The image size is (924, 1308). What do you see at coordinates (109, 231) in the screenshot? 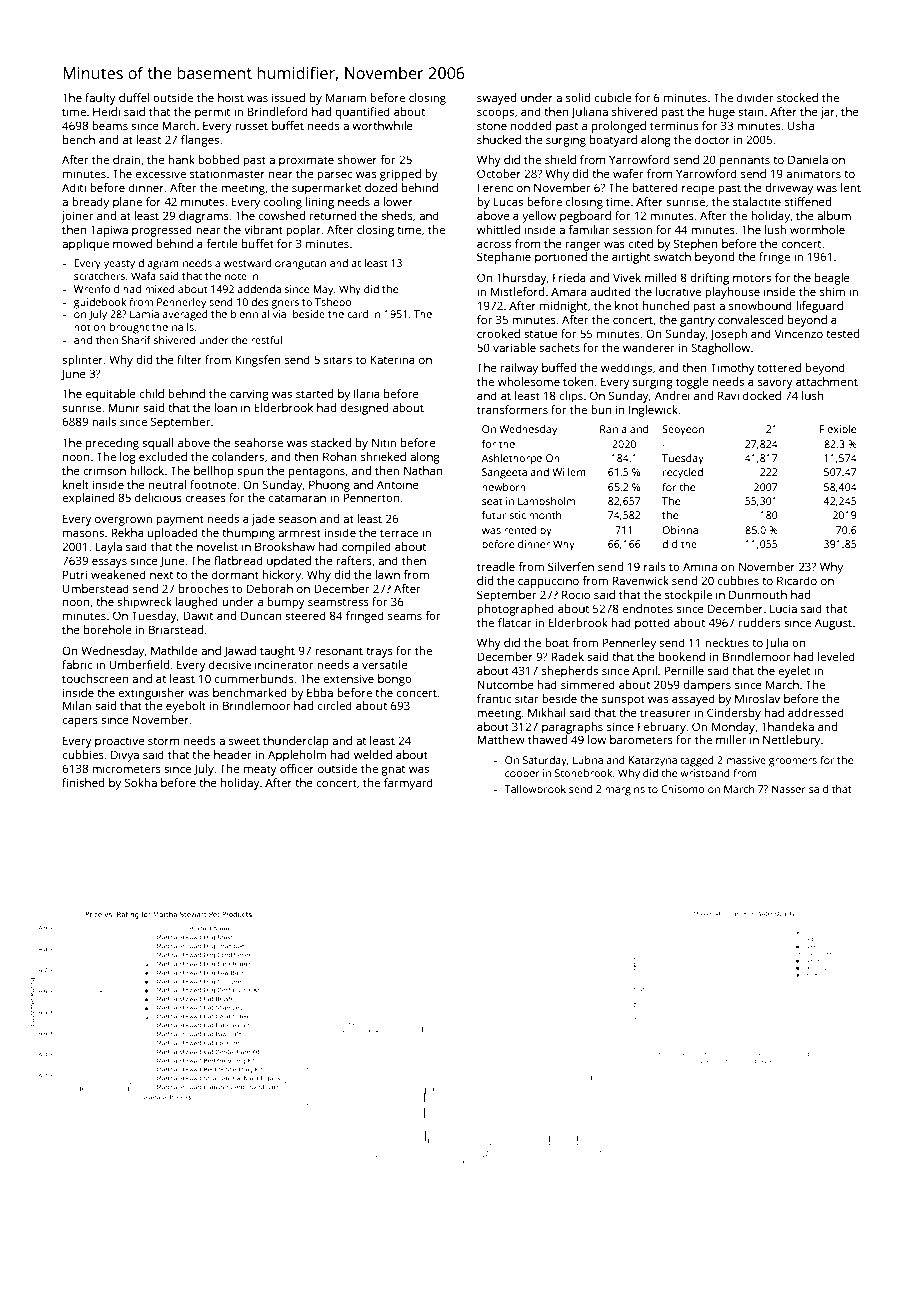
I see `Tapiwa` at bounding box center [109, 231].
